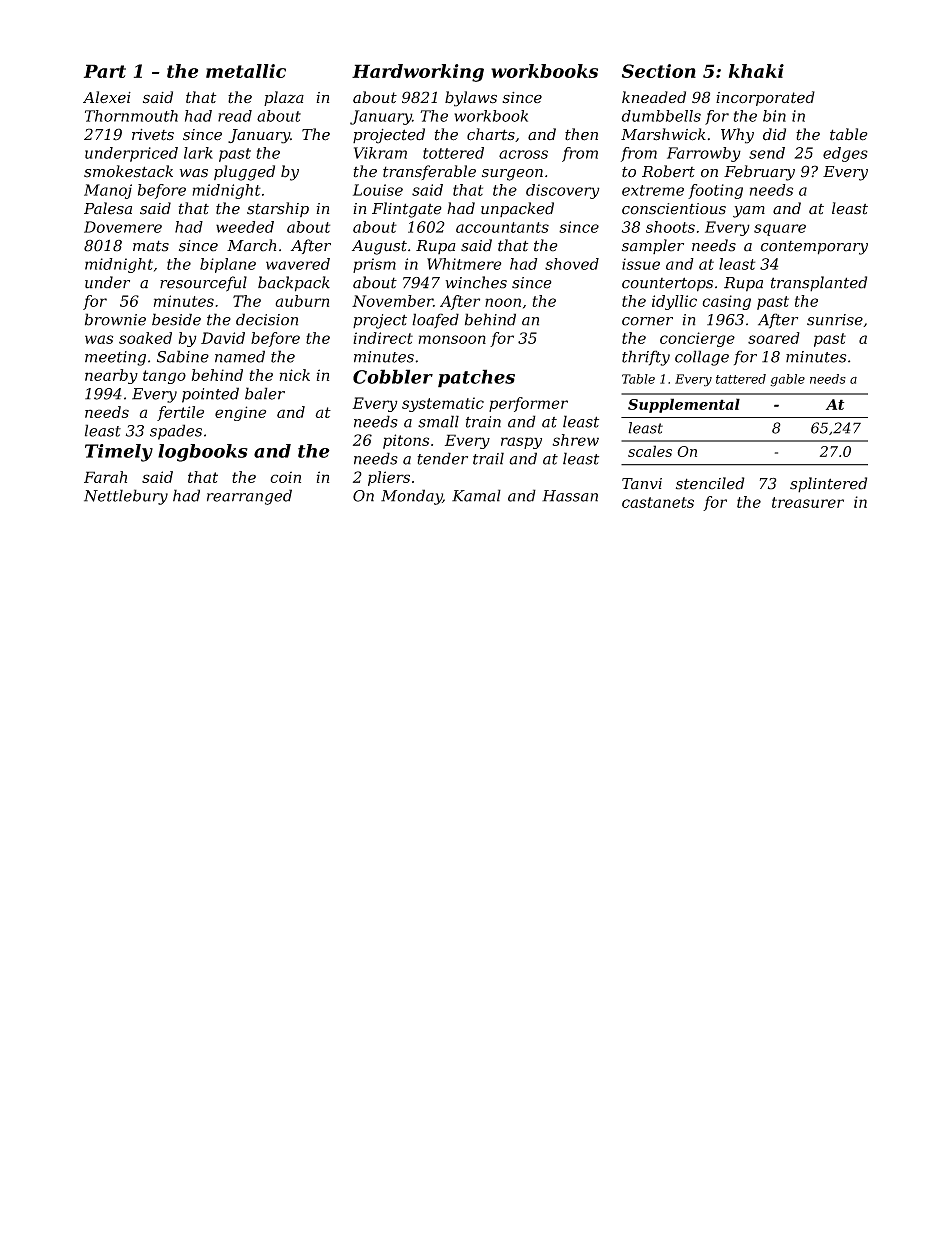  Describe the element at coordinates (107, 97) in the page. I see `Alexei` at that location.
